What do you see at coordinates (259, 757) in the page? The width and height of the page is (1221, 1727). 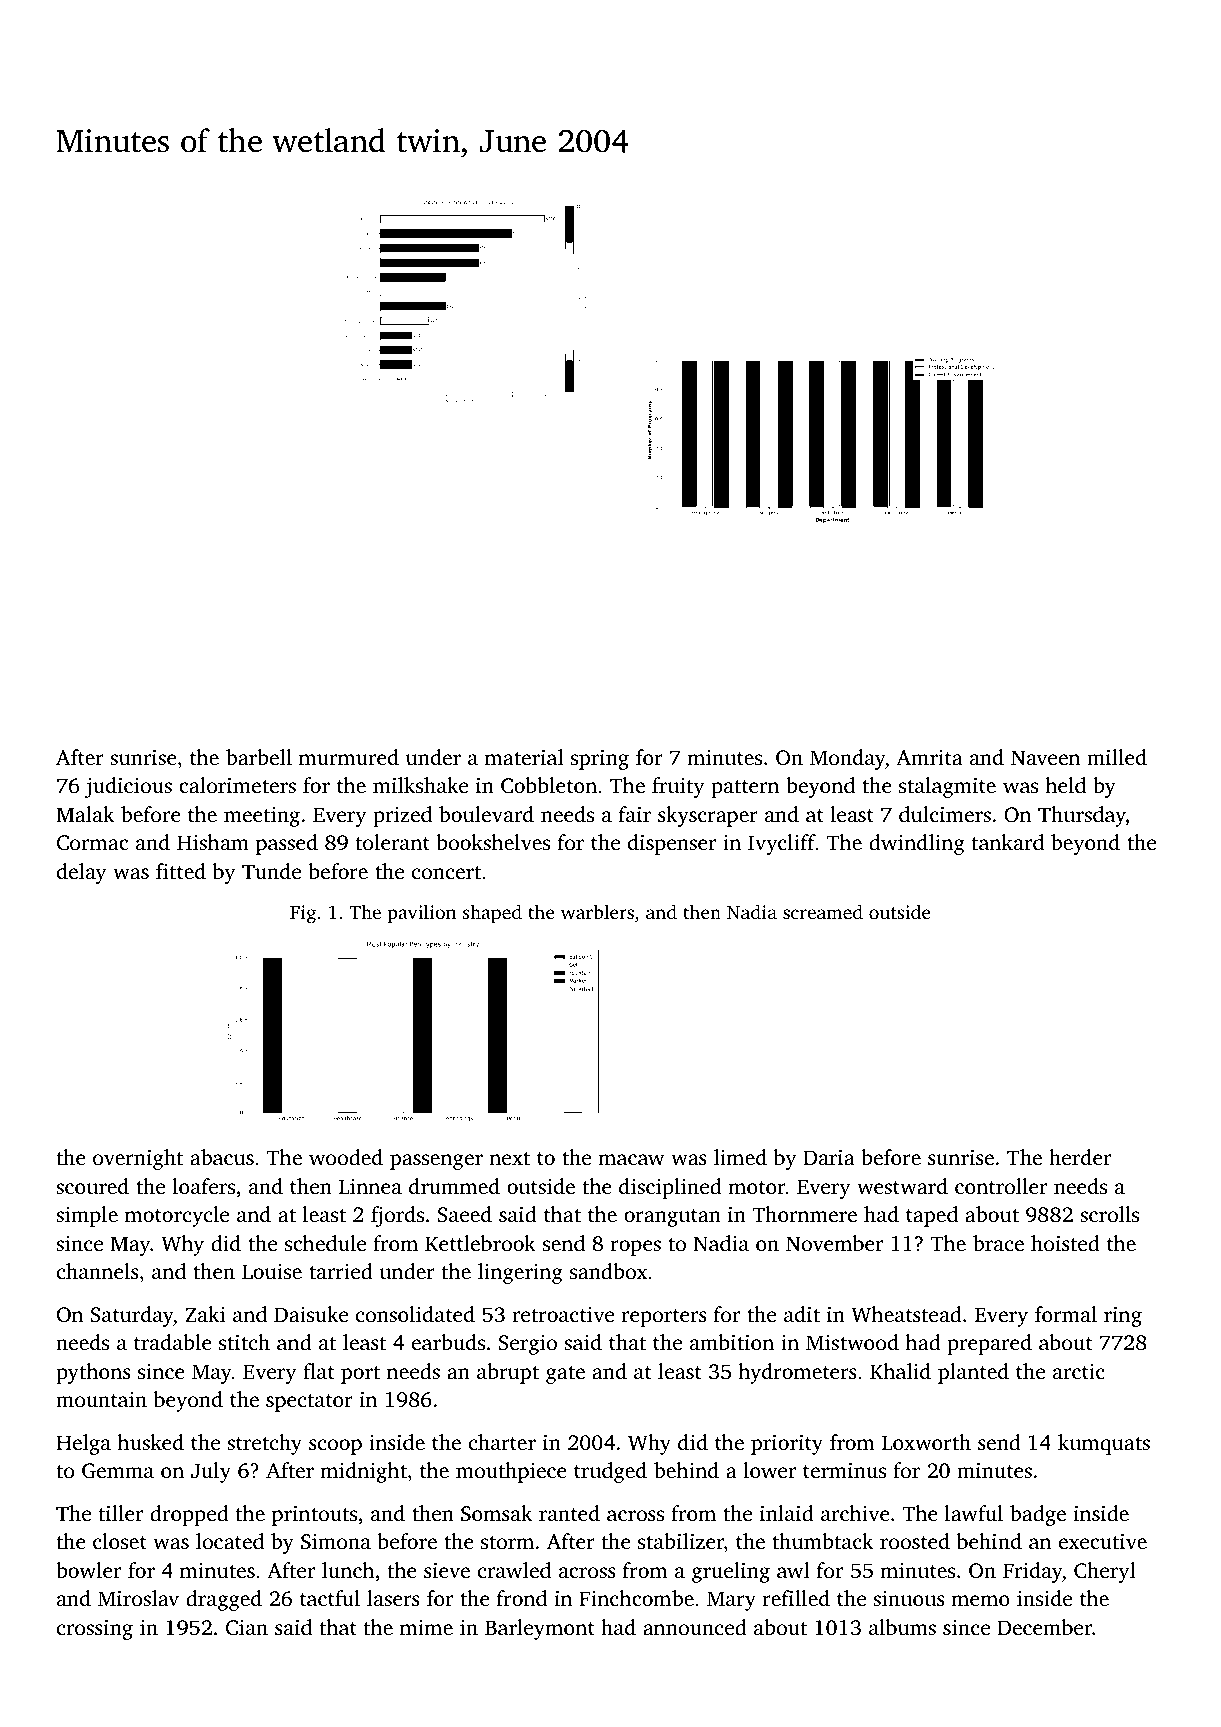 I see `barbell` at bounding box center [259, 757].
